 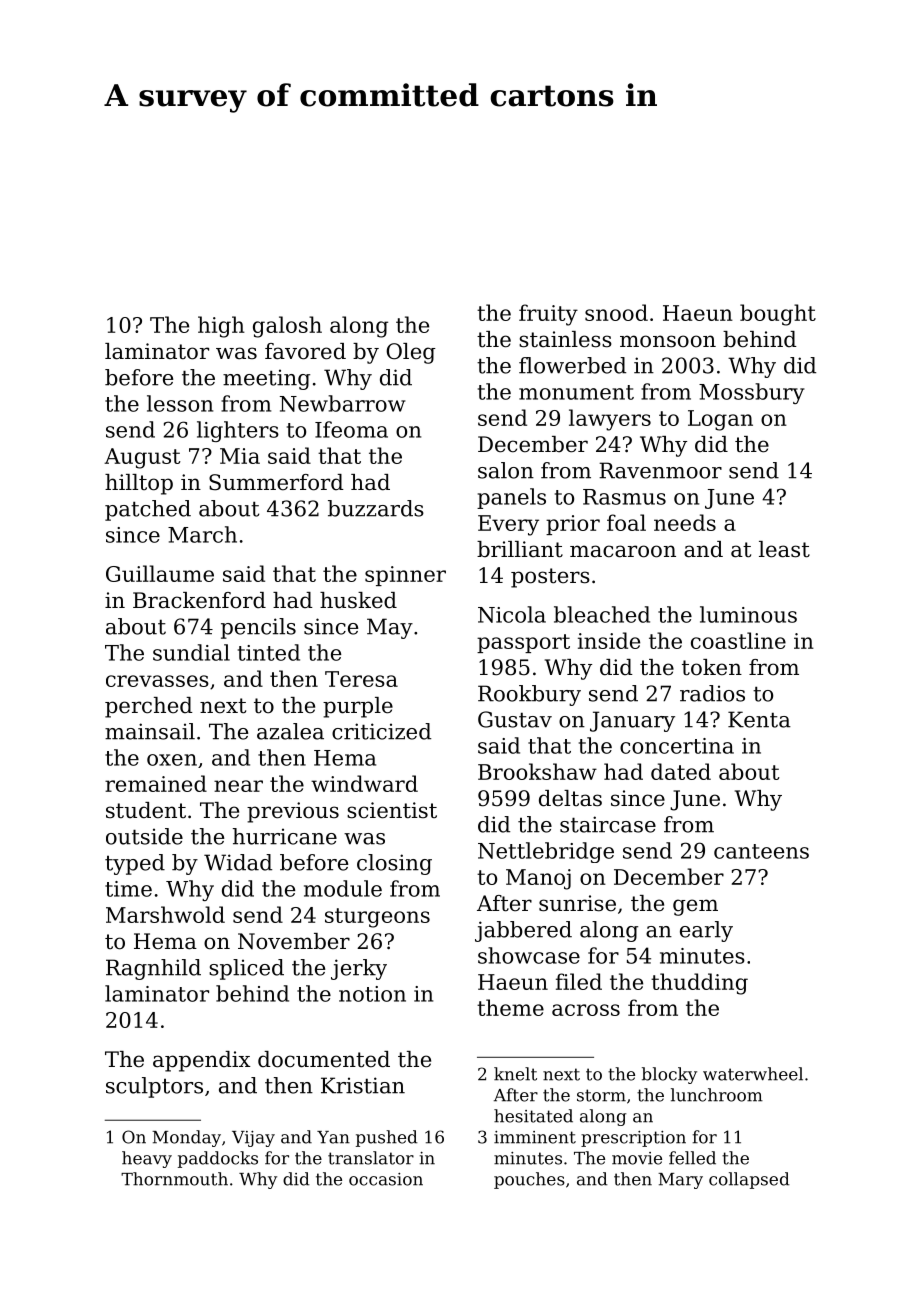 I want to click on canteens, so click(x=761, y=851).
